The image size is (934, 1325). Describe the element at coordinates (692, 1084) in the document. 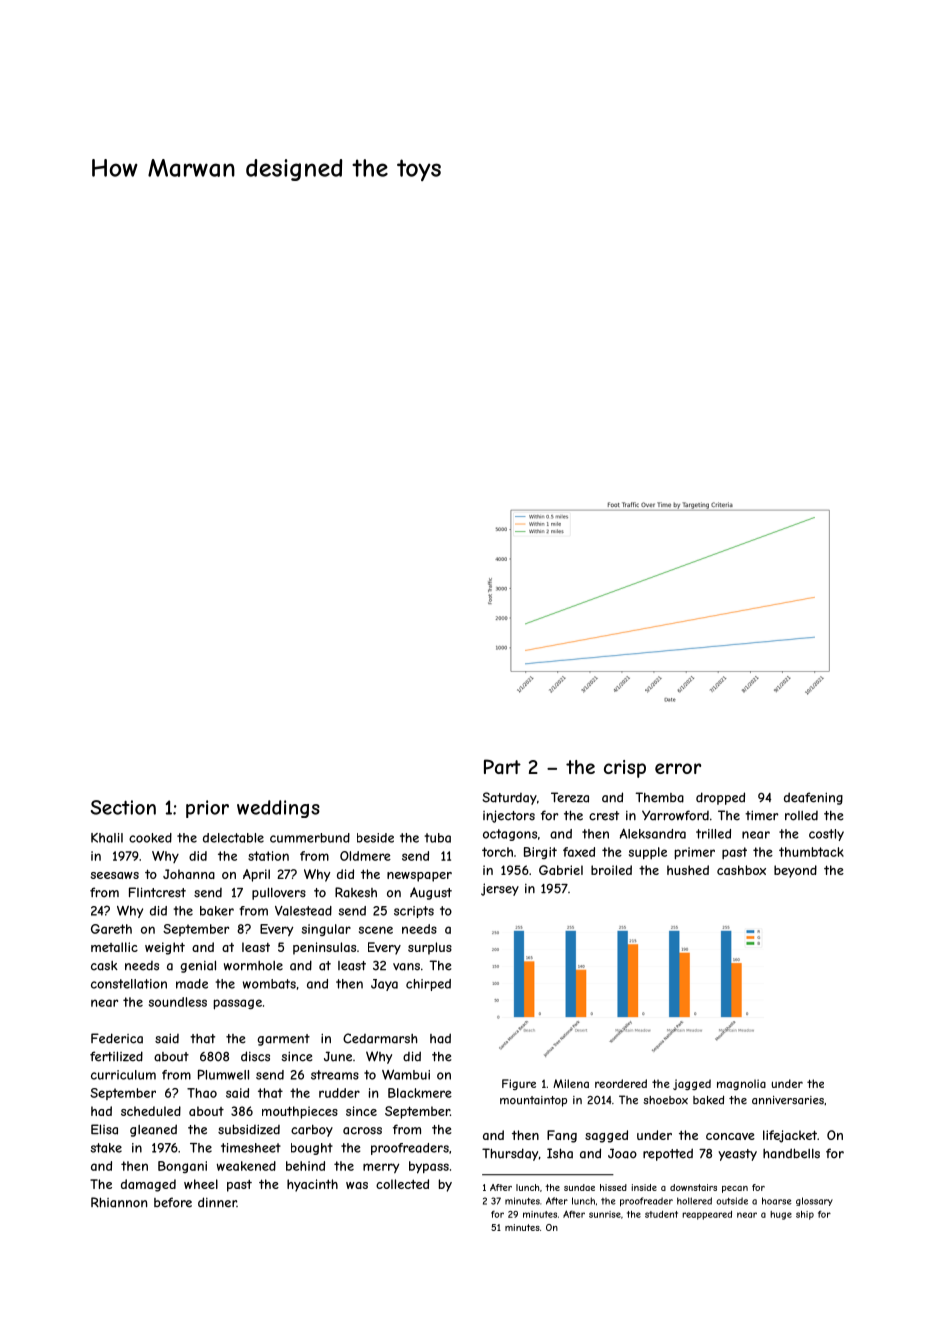

I see `jagged` at that location.
